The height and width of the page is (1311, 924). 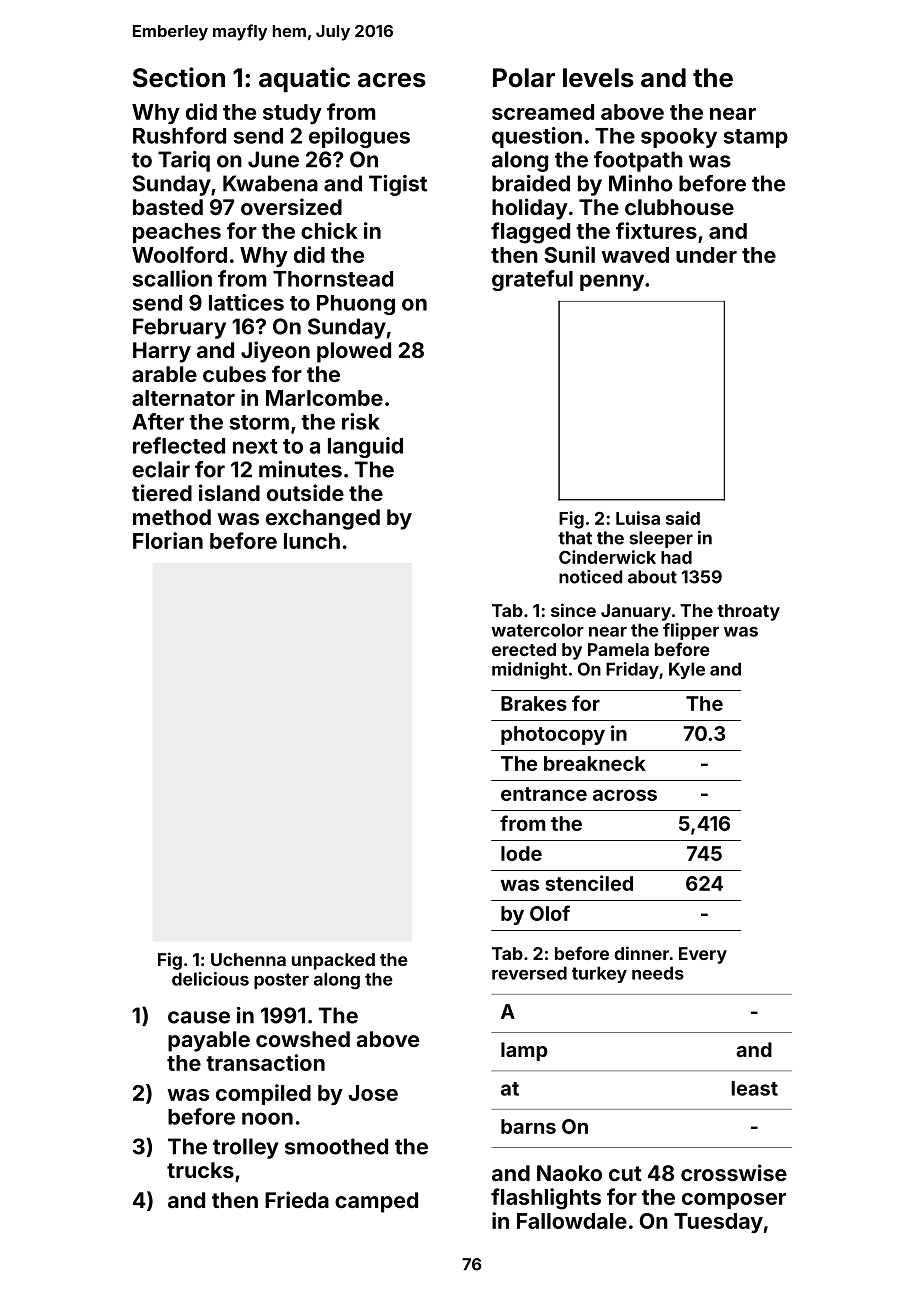 I want to click on unpacked, so click(x=333, y=961).
